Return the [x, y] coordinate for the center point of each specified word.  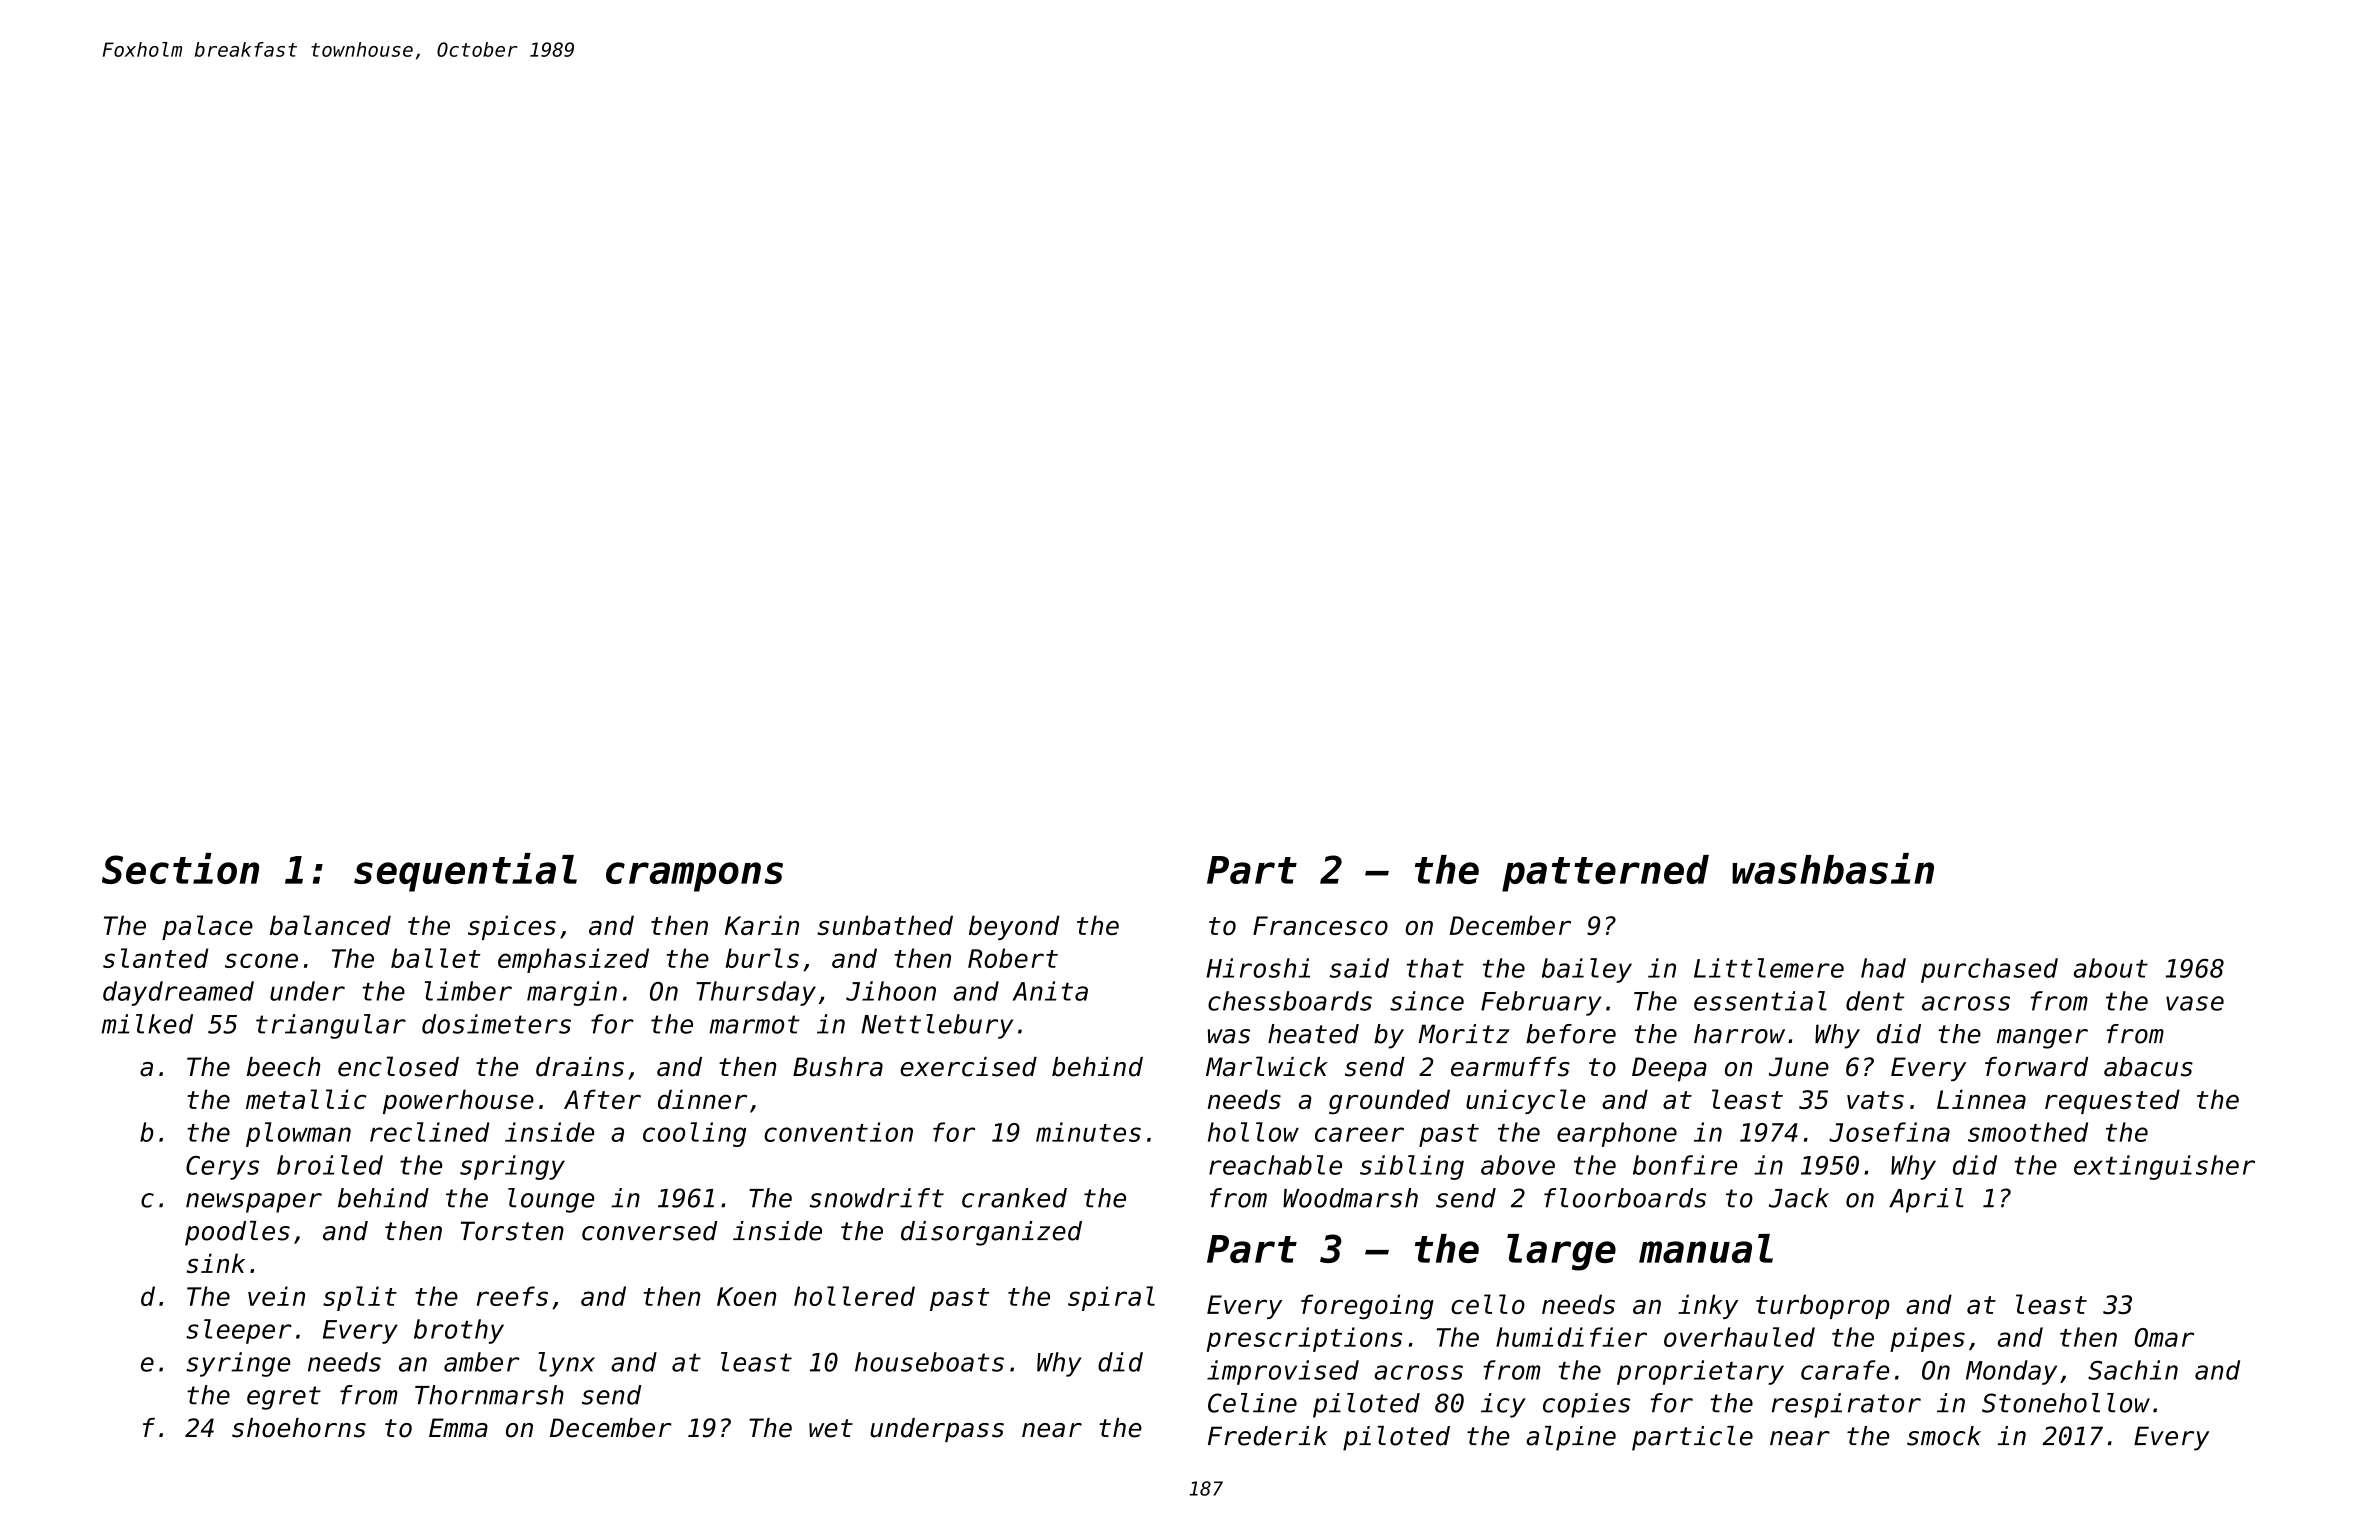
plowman [298, 1134]
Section [180, 868]
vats [1875, 1100]
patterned [1605, 873]
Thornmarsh [489, 1395]
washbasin [1833, 868]
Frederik [1268, 1436]
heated [1313, 1034]
